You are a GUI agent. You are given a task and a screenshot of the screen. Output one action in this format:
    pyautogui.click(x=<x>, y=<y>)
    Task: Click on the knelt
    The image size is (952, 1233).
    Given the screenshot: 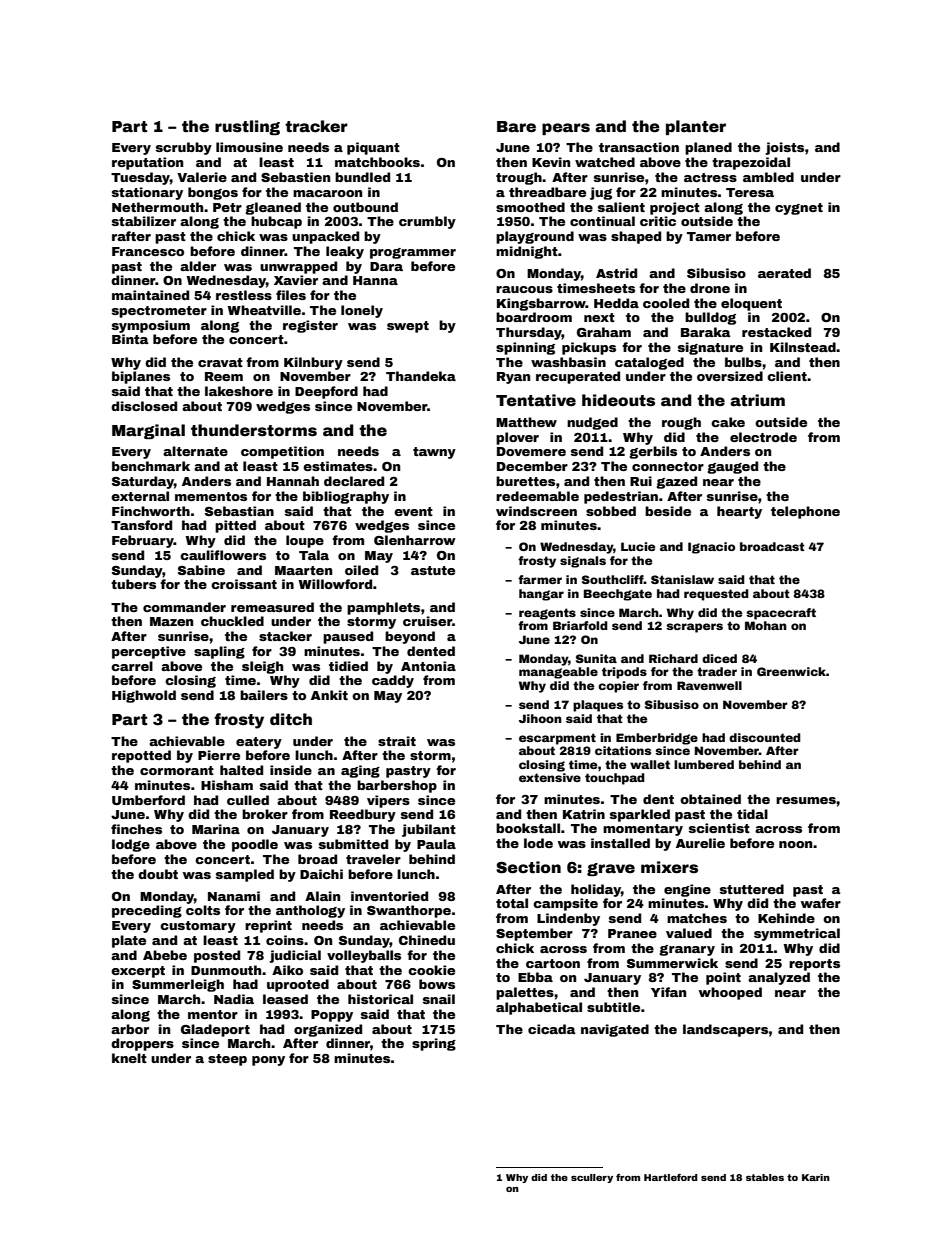 What is the action you would take?
    pyautogui.click(x=129, y=1058)
